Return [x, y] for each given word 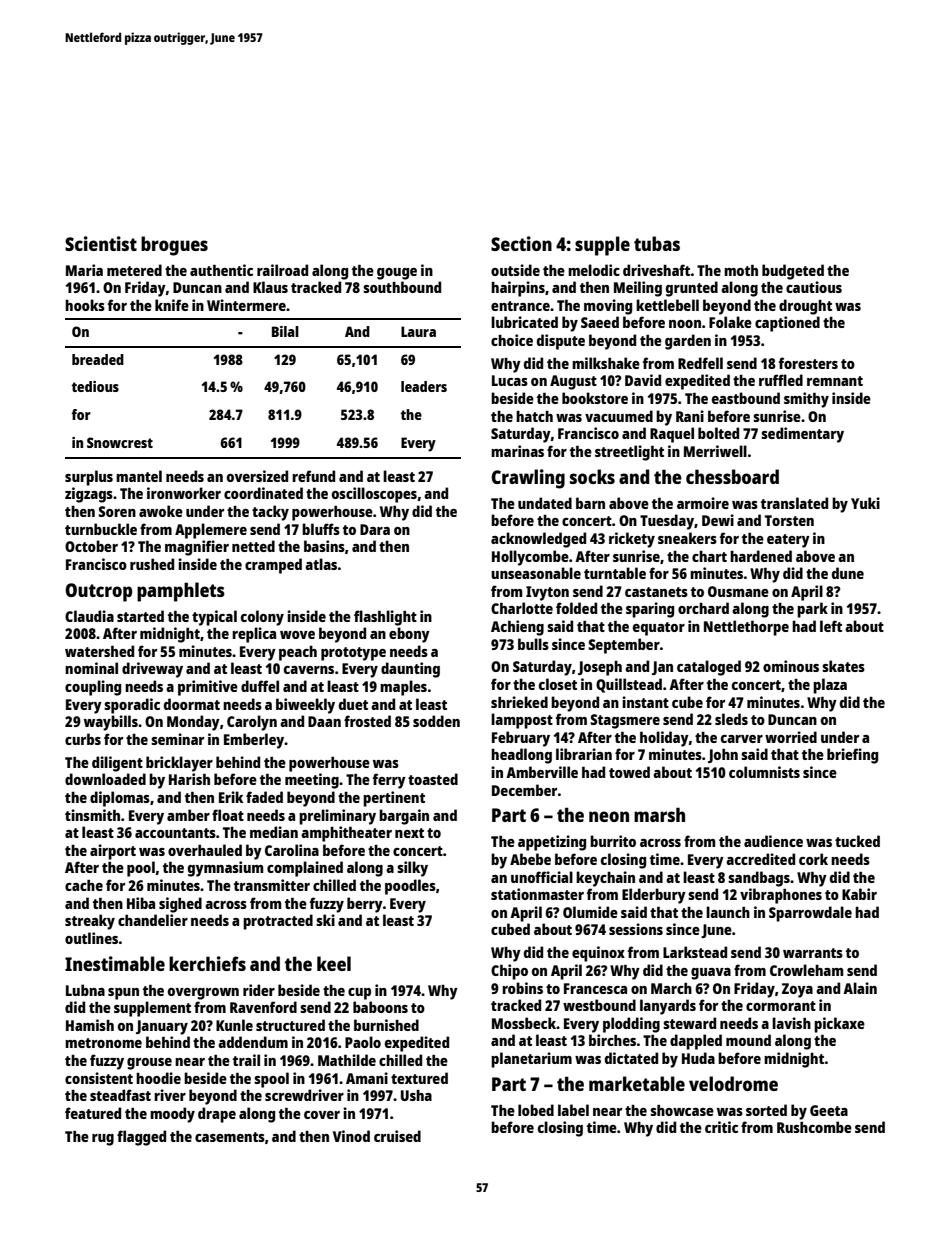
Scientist [101, 243]
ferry [389, 781]
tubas [657, 243]
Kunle [234, 1025]
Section [521, 243]
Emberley [254, 741]
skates [843, 666]
